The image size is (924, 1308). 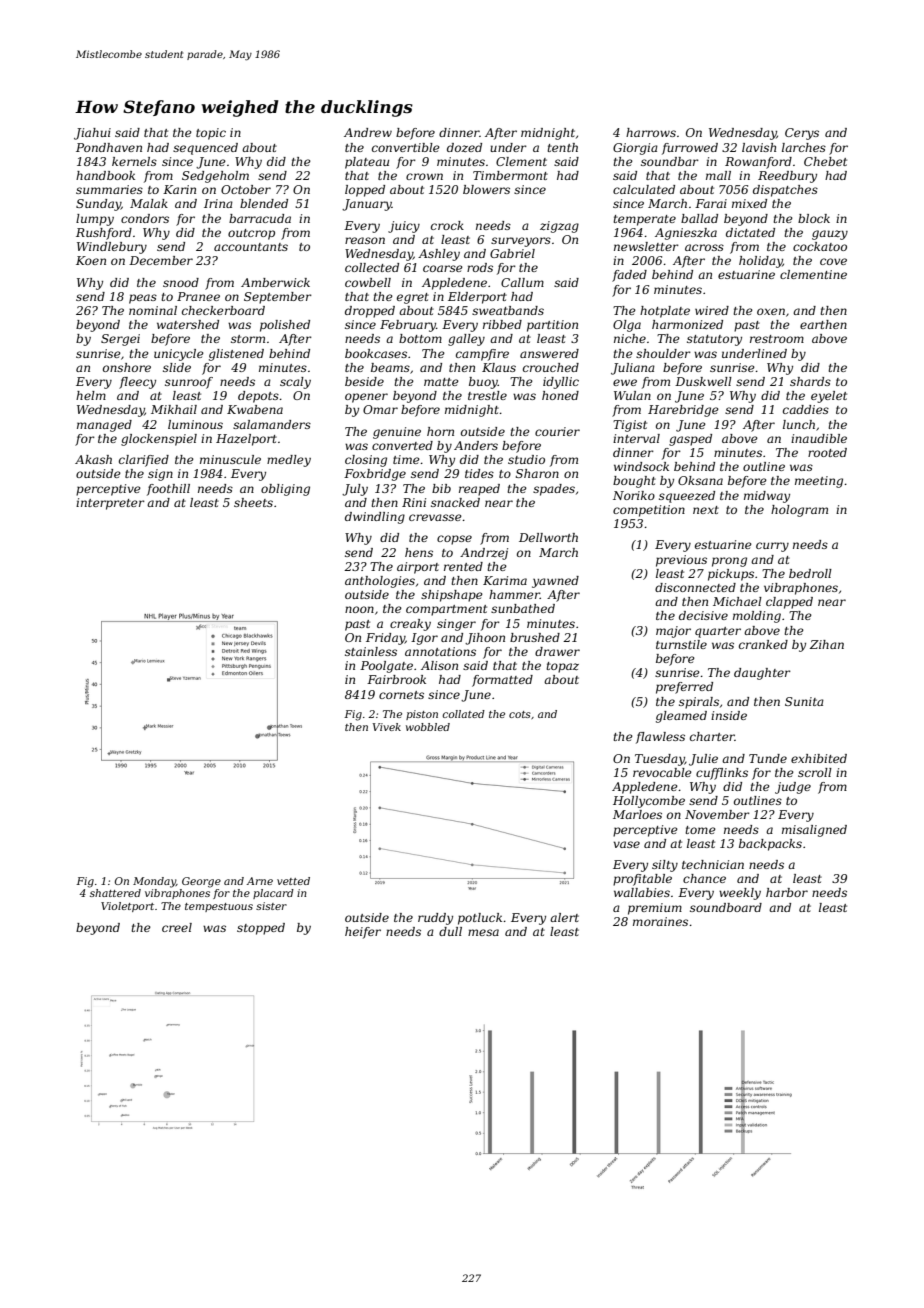 I want to click on George, so click(x=201, y=882).
